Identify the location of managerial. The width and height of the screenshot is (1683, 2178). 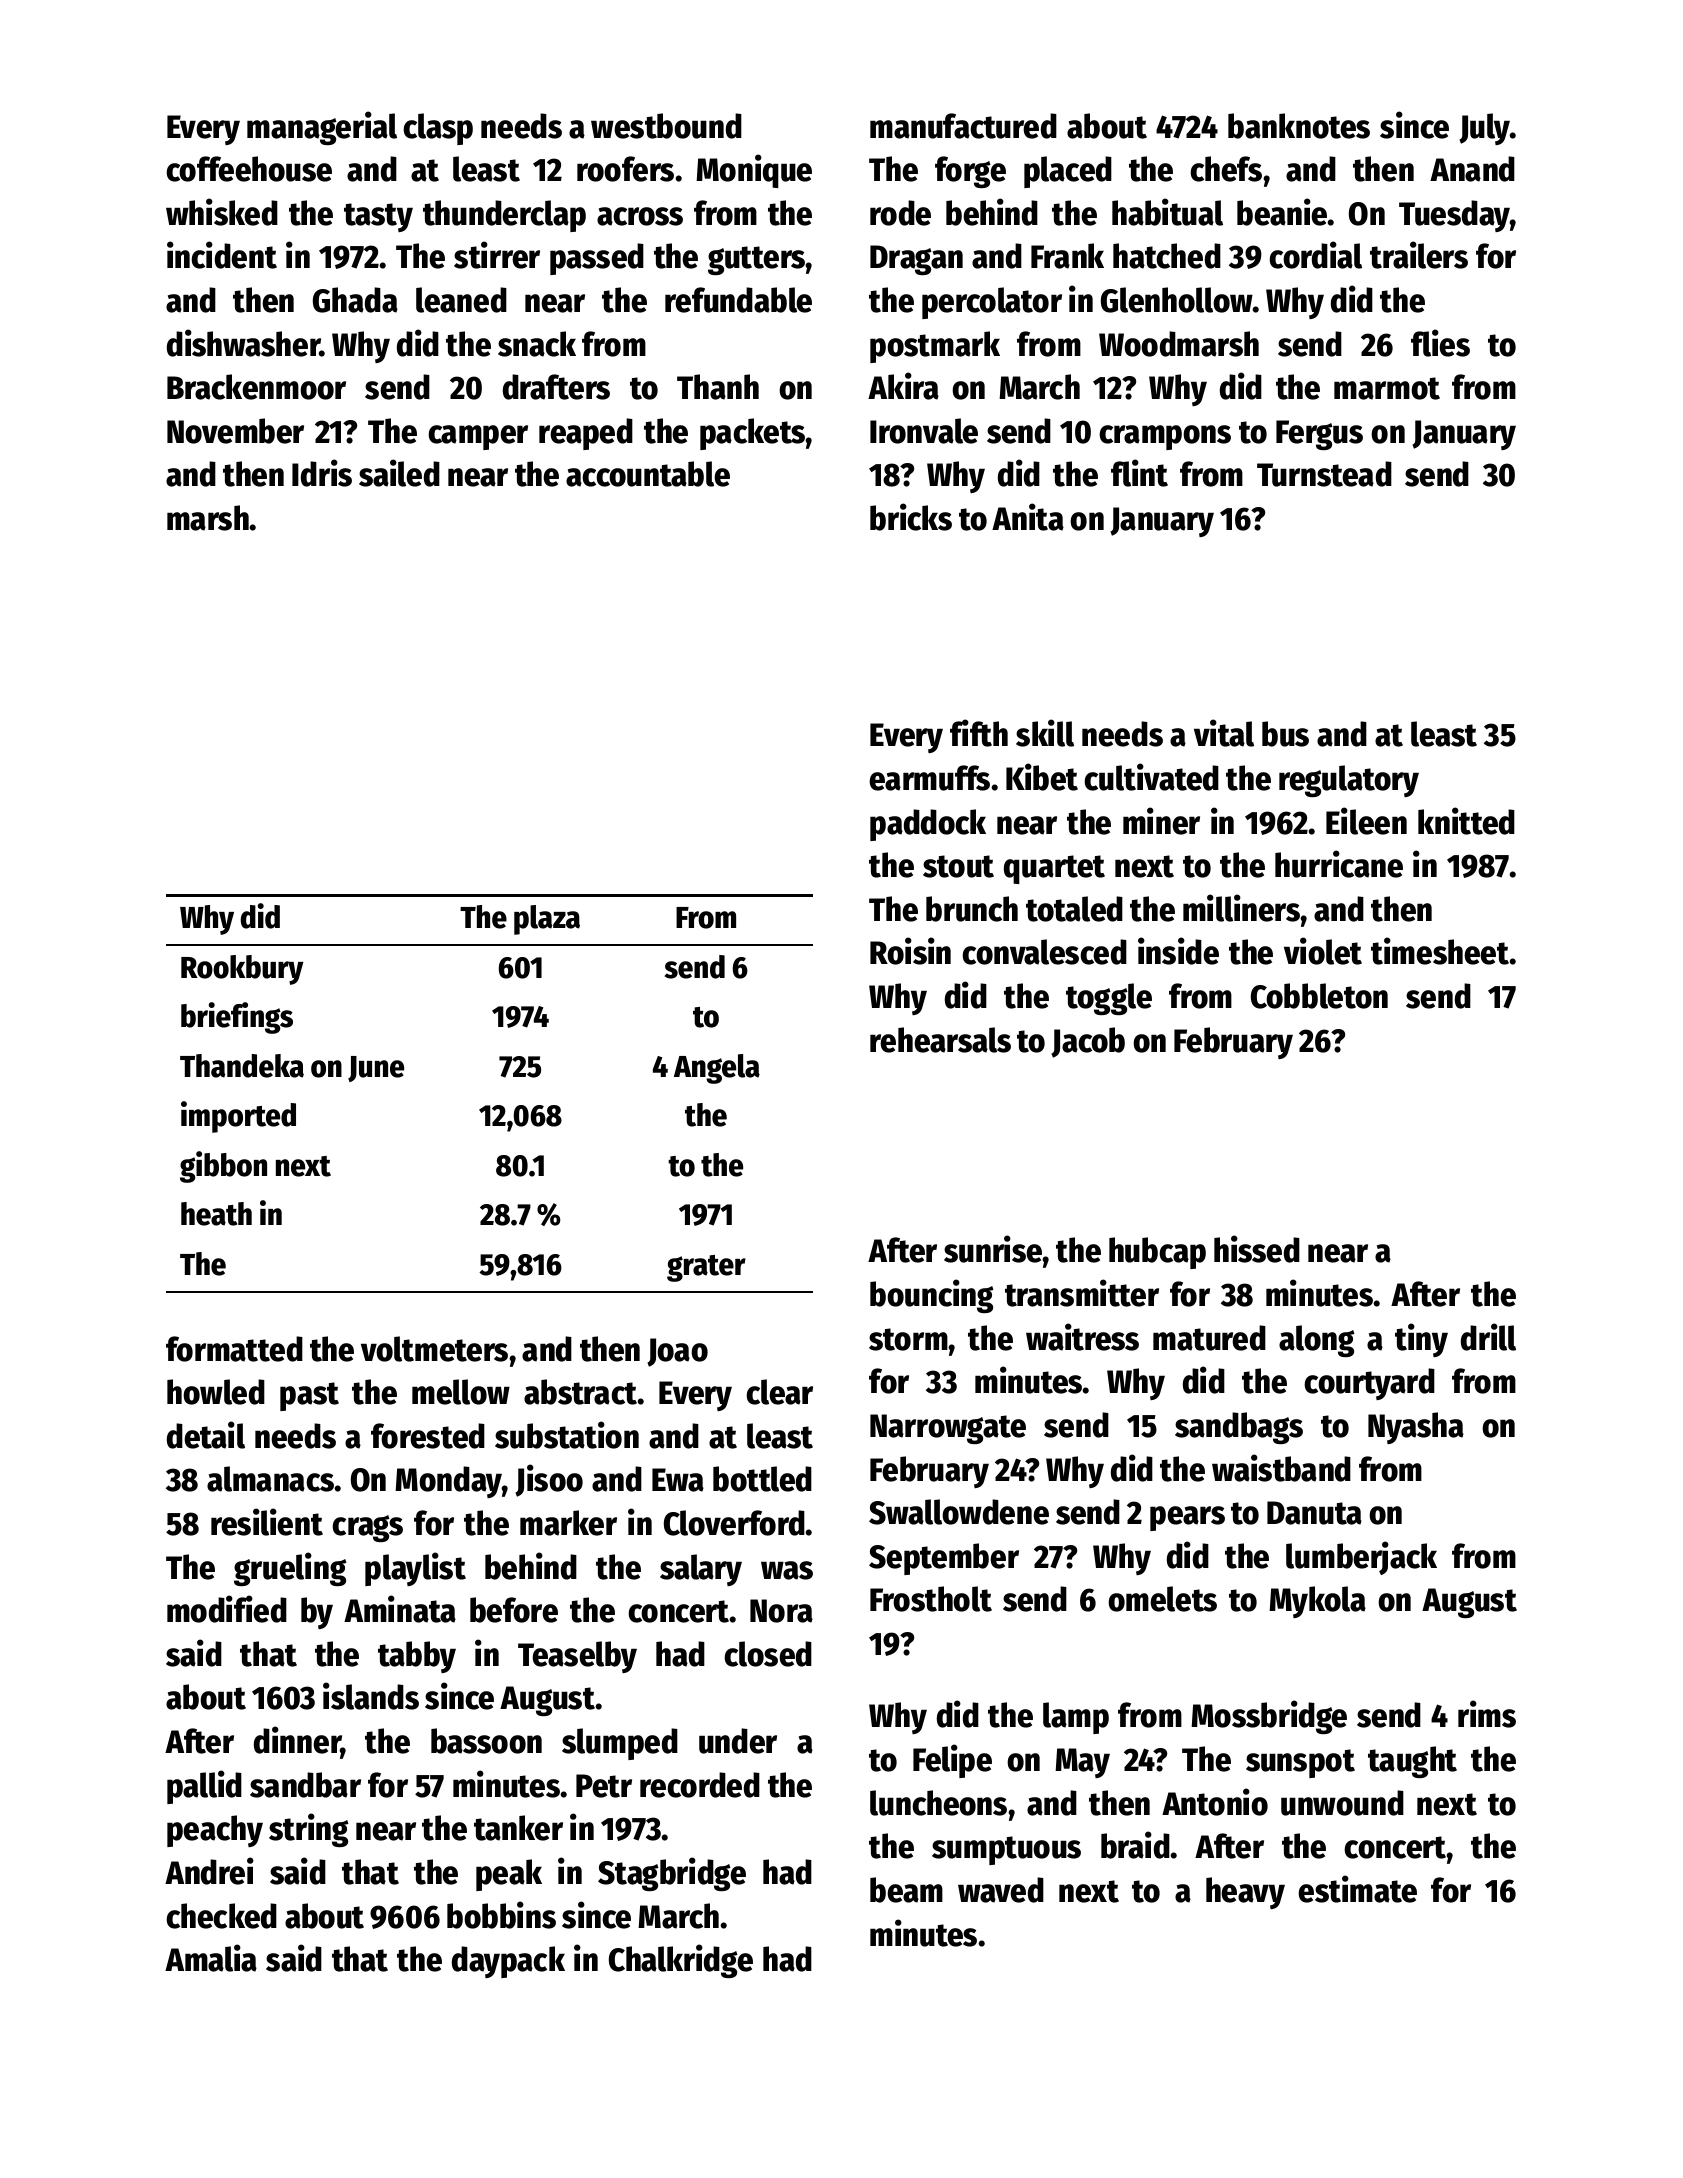
(322, 128).
